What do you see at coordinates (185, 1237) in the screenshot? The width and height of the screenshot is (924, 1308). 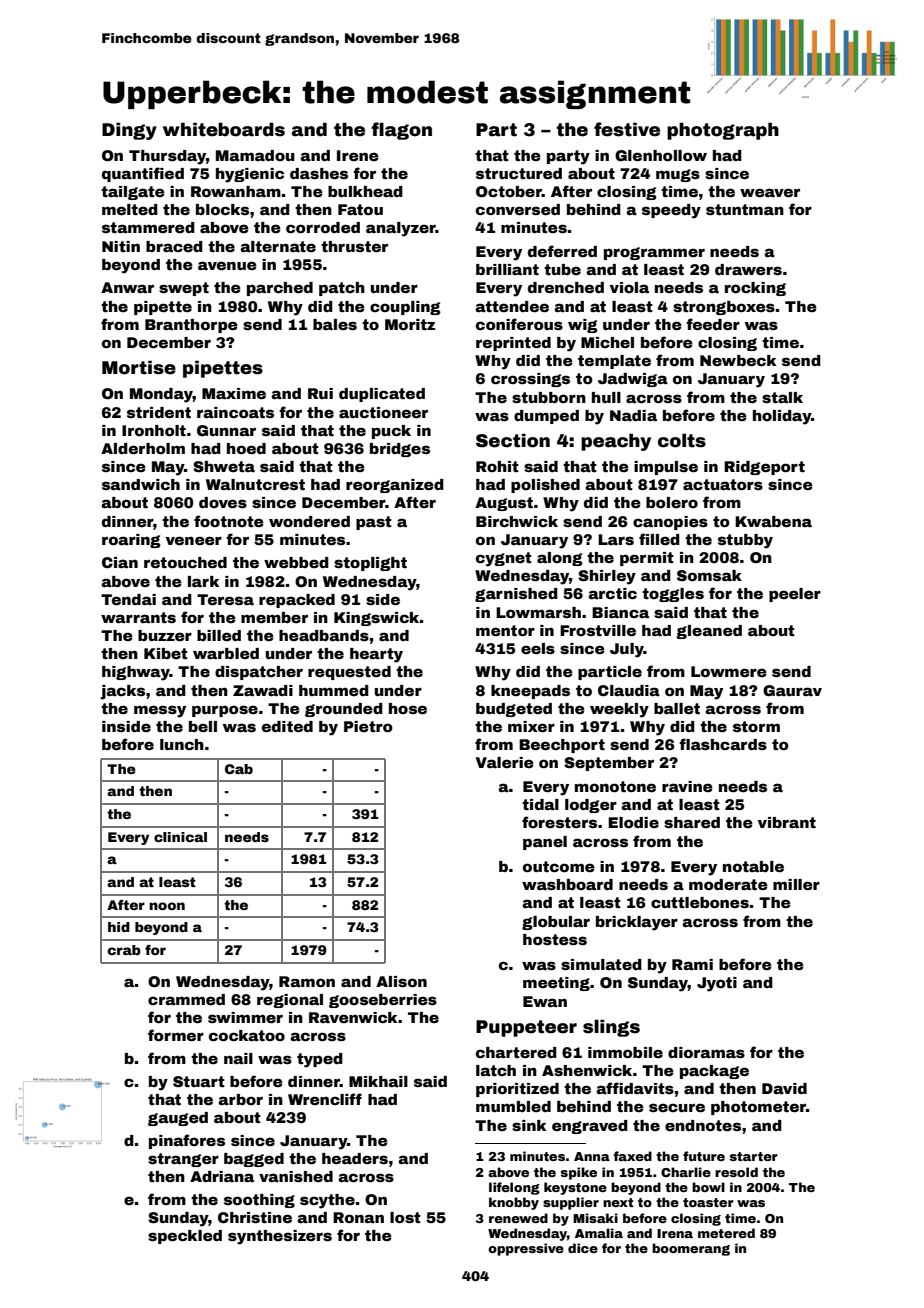 I see `speckled` at bounding box center [185, 1237].
